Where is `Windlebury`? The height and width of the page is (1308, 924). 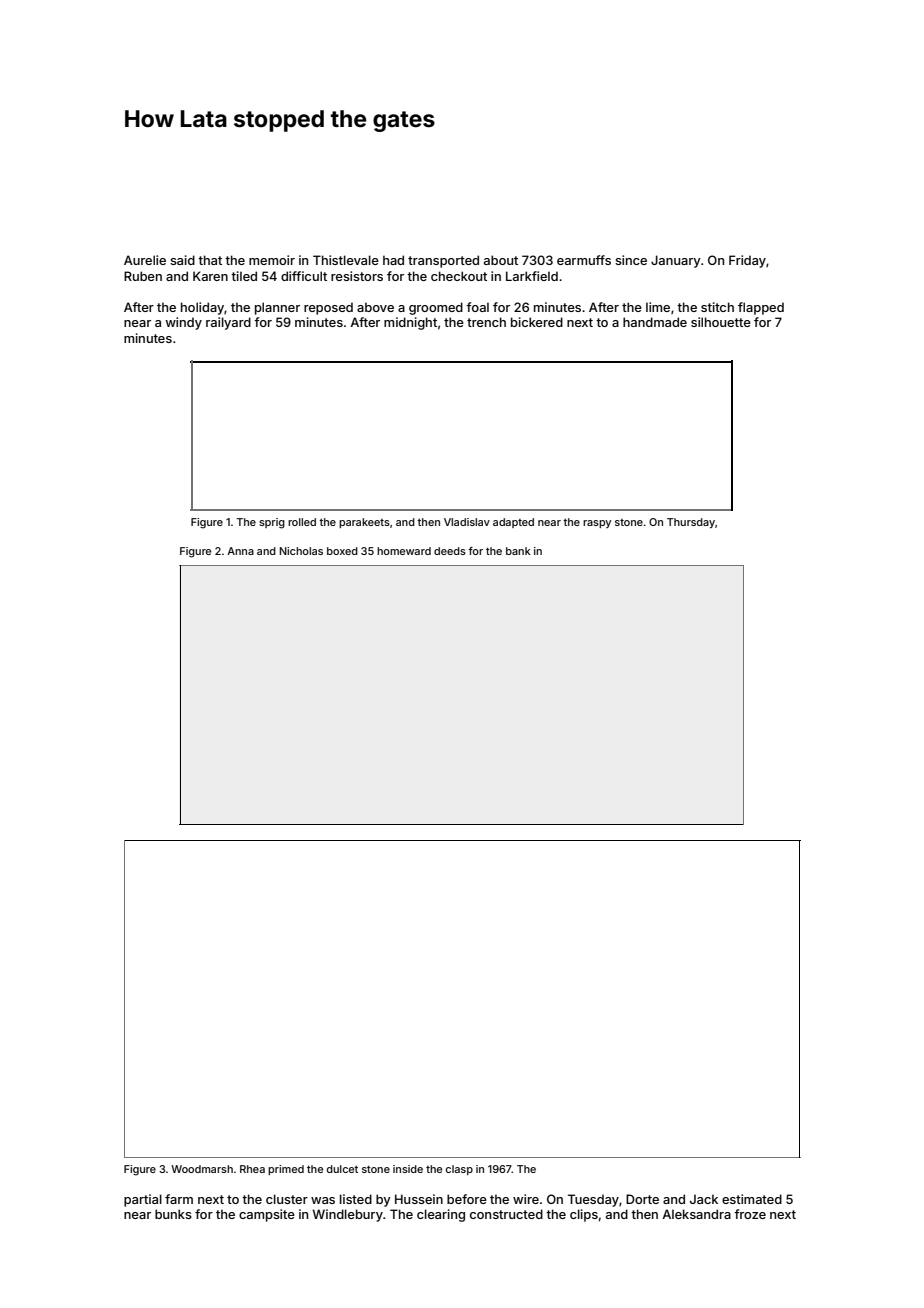 Windlebury is located at coordinates (348, 1215).
